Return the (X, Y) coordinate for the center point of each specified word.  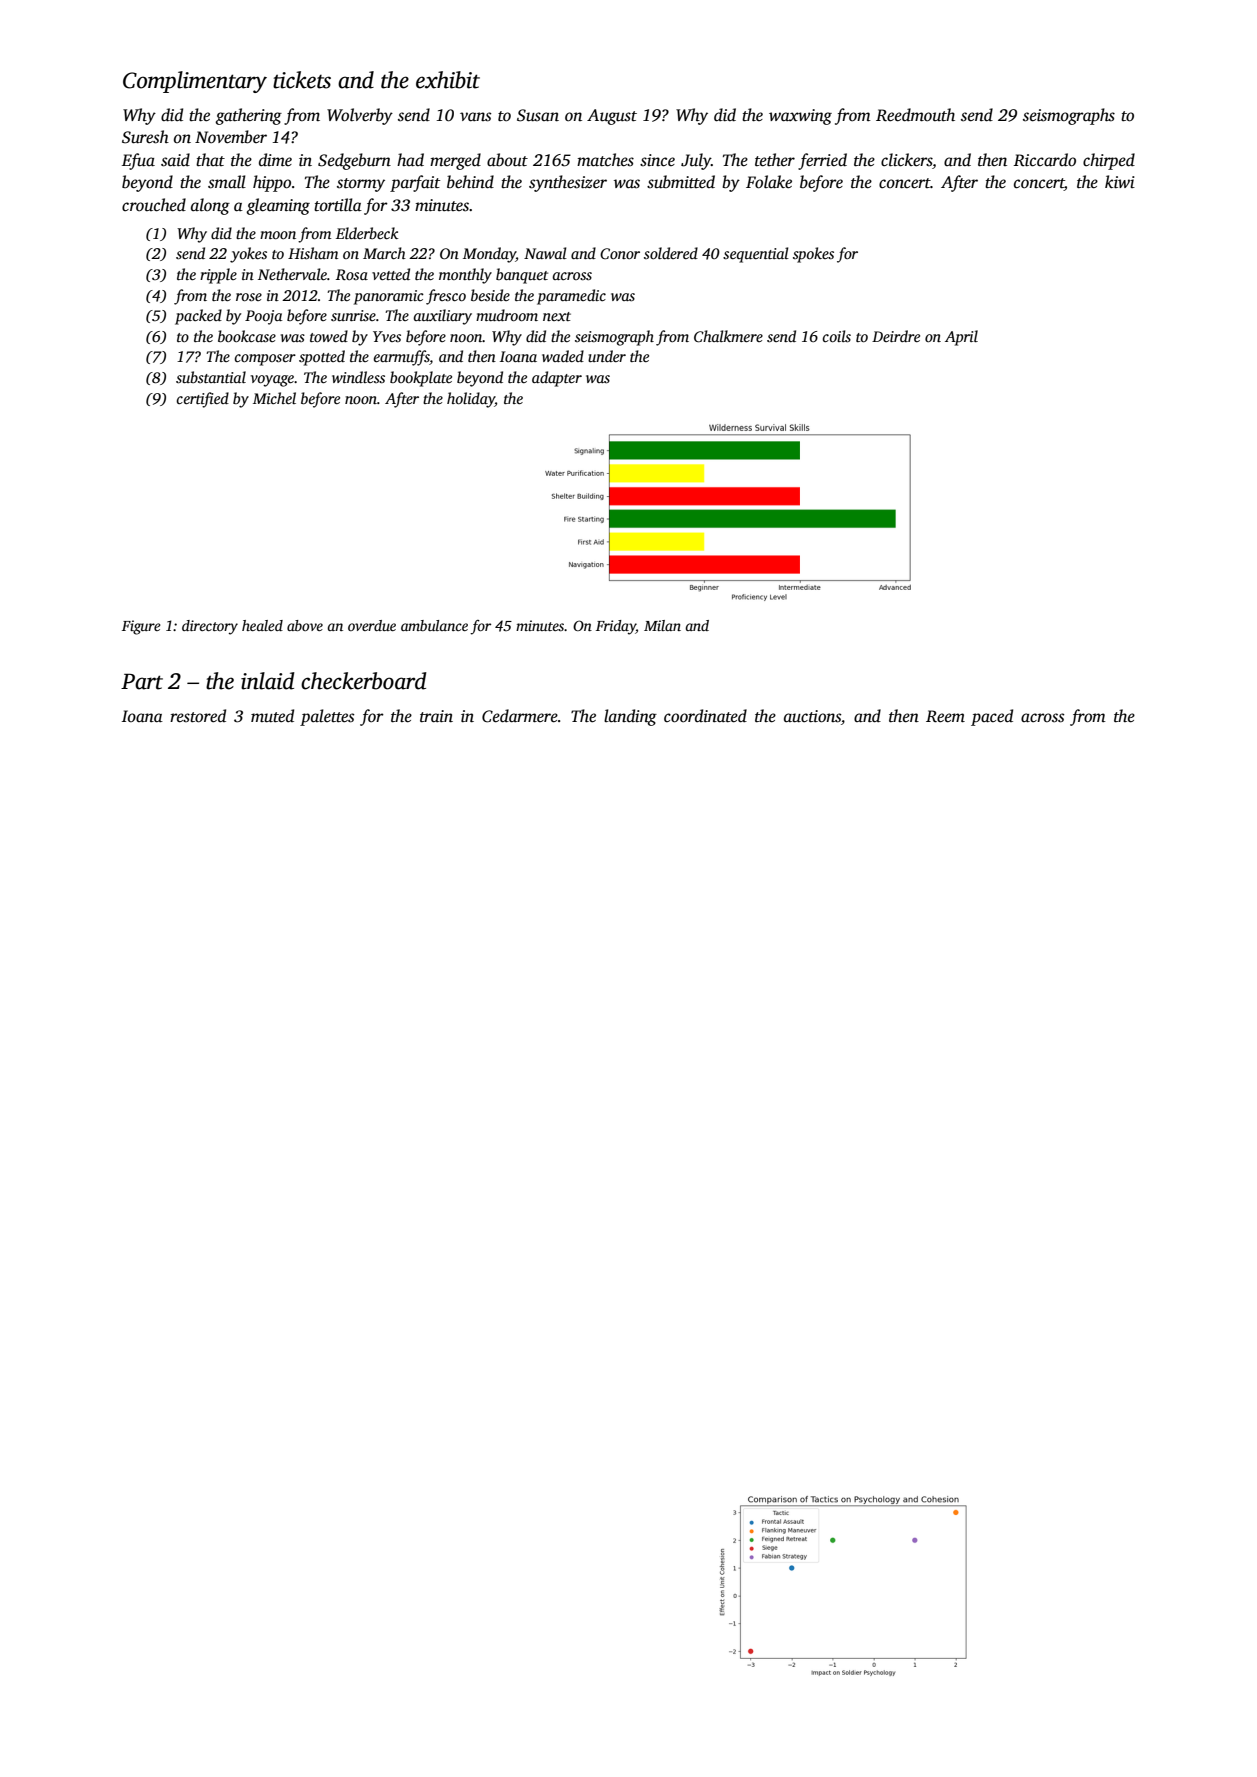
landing (630, 717)
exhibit (448, 80)
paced (992, 717)
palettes (327, 717)
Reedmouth (915, 115)
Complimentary (195, 82)
